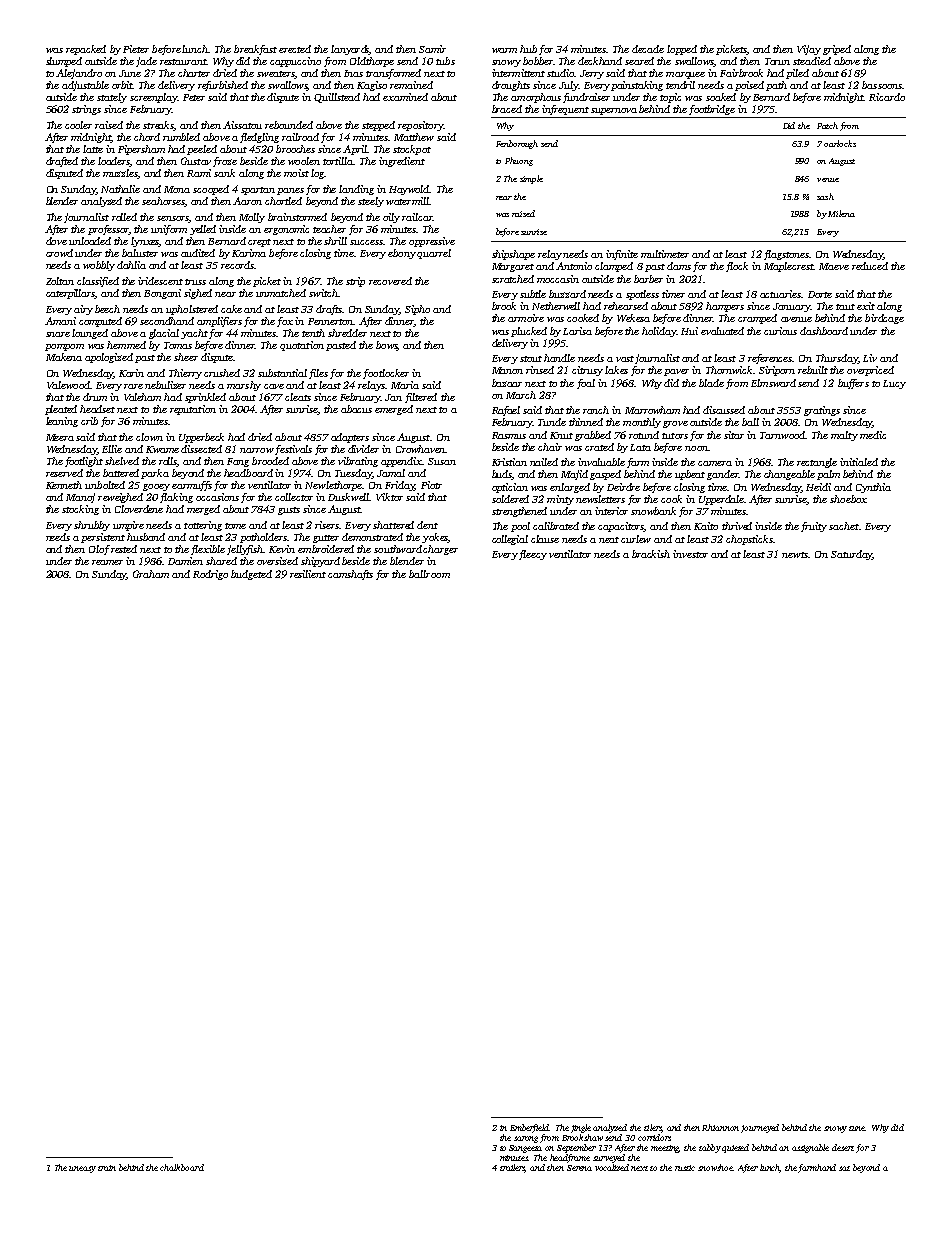 This document has width=952, height=1233. Describe the element at coordinates (350, 50) in the document. I see `lanyards` at that location.
